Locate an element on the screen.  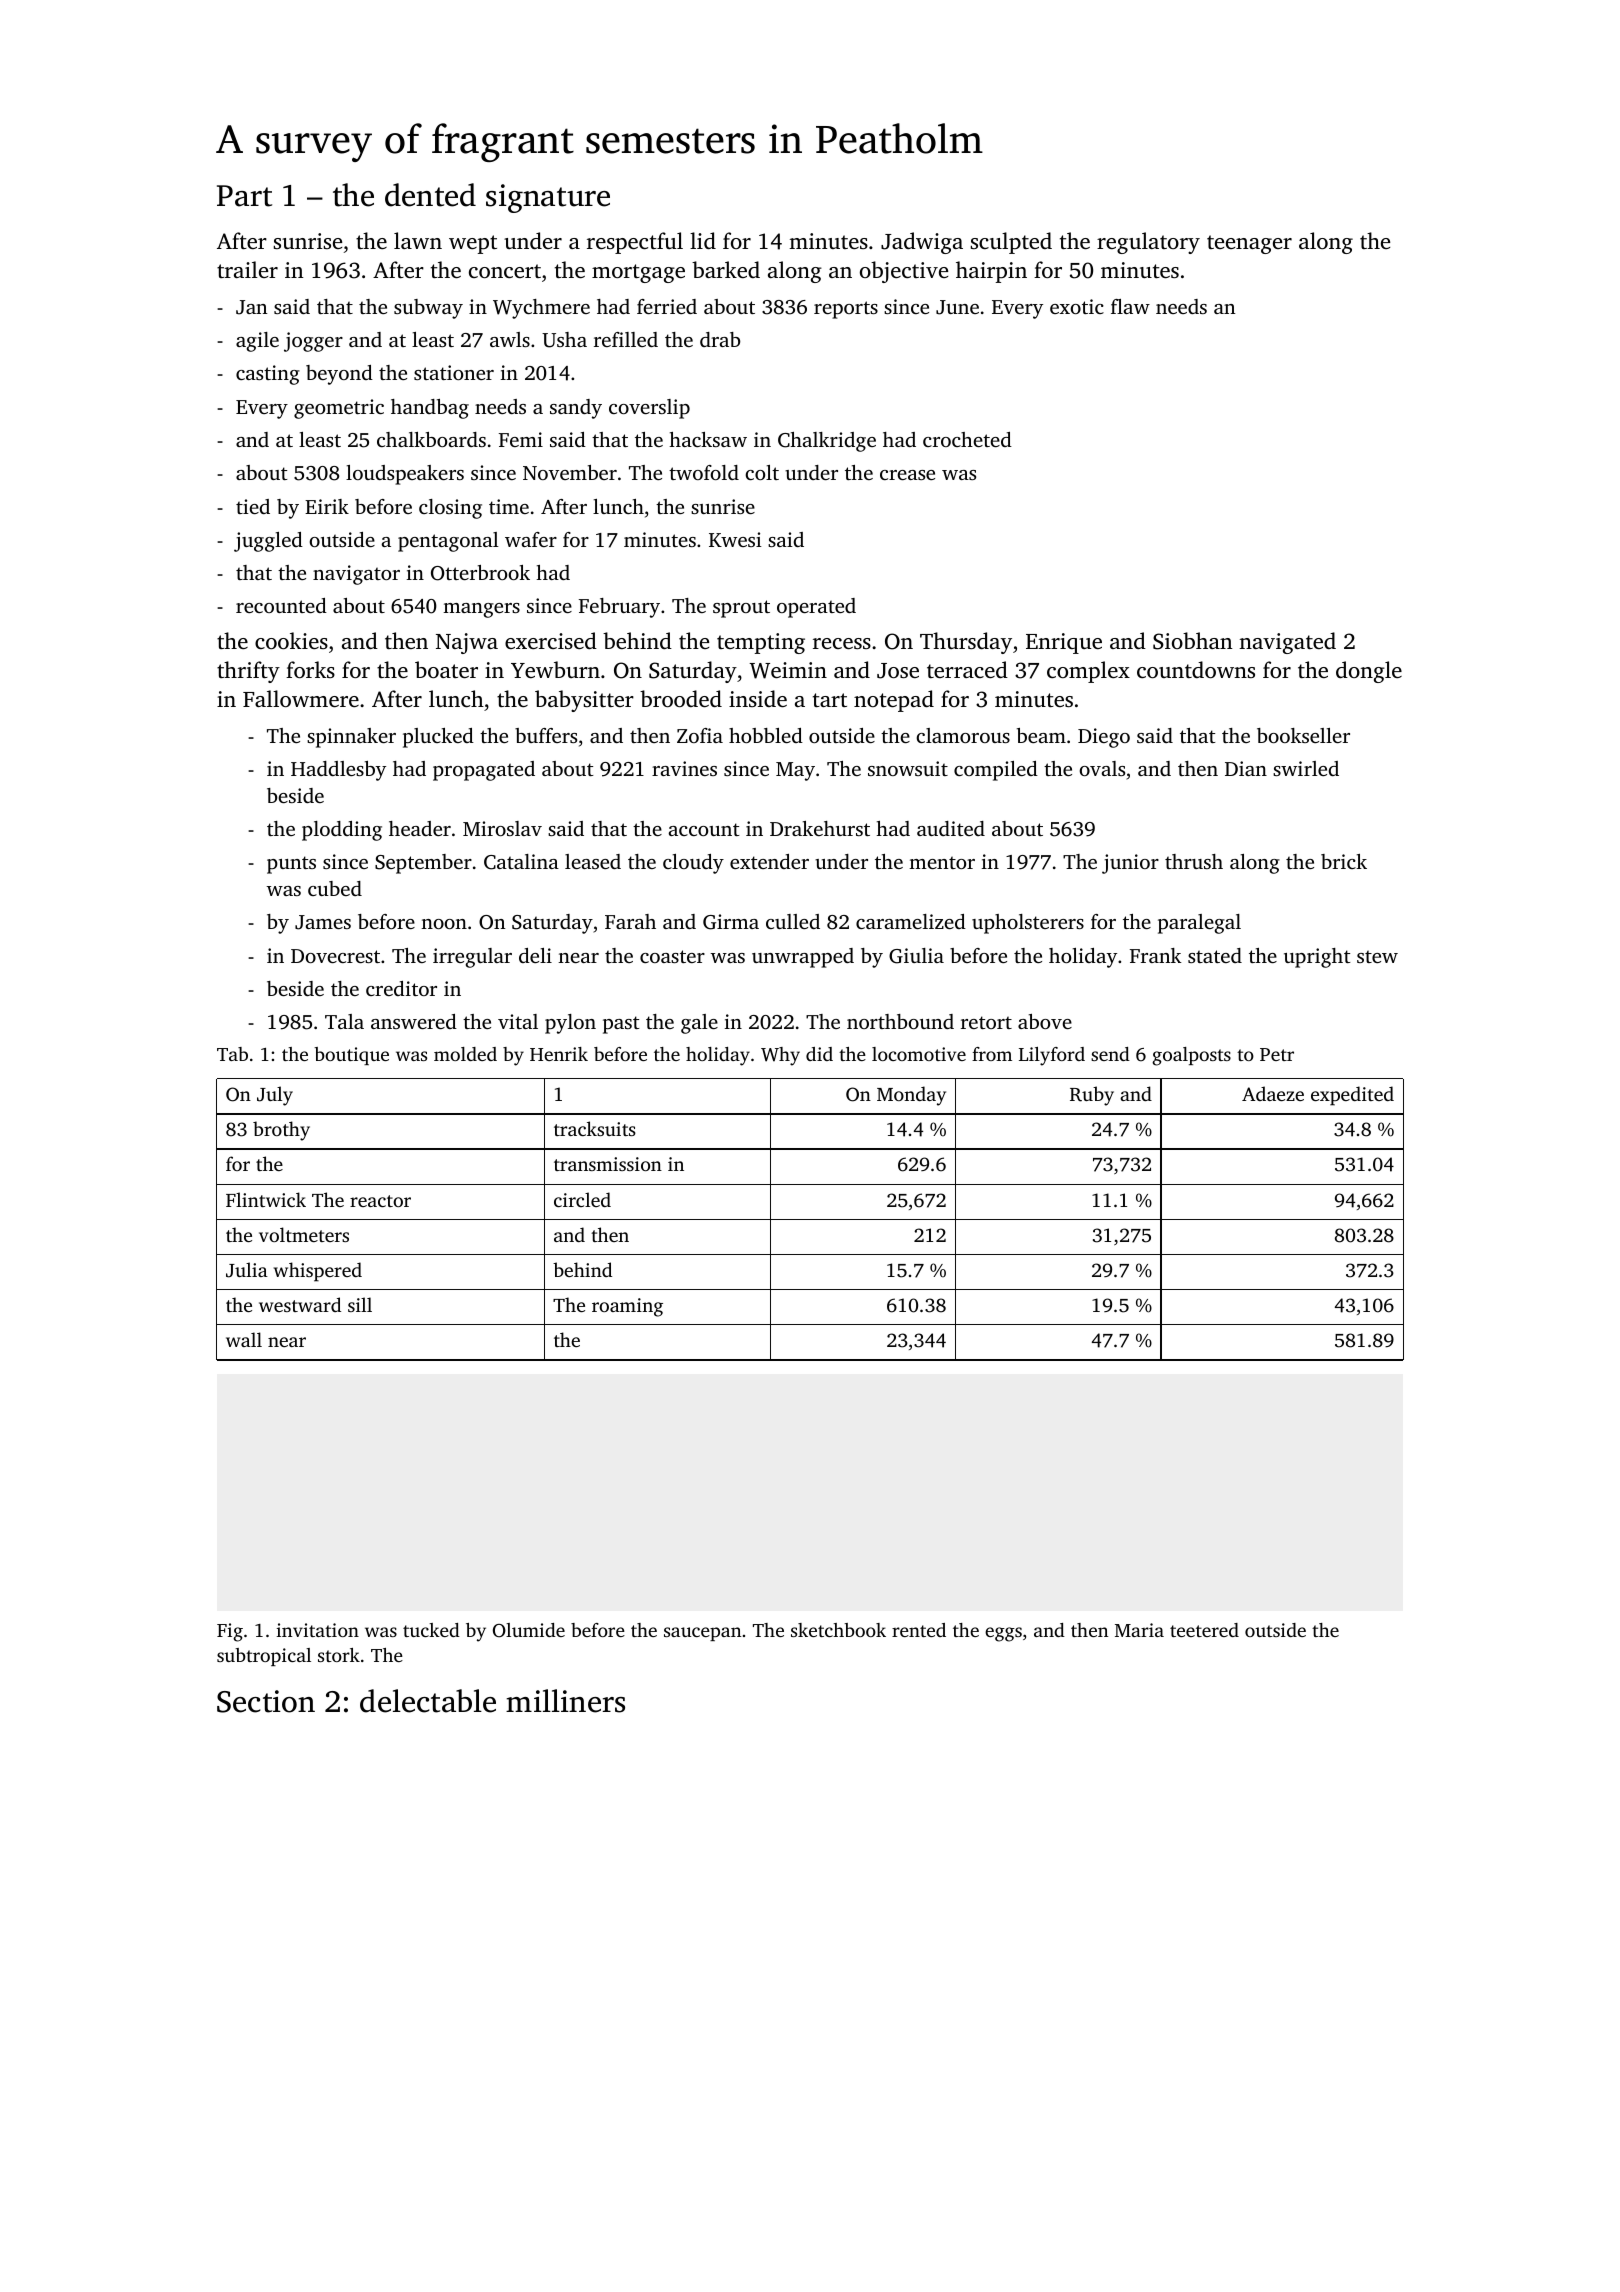
Monday is located at coordinates (911, 1096).
